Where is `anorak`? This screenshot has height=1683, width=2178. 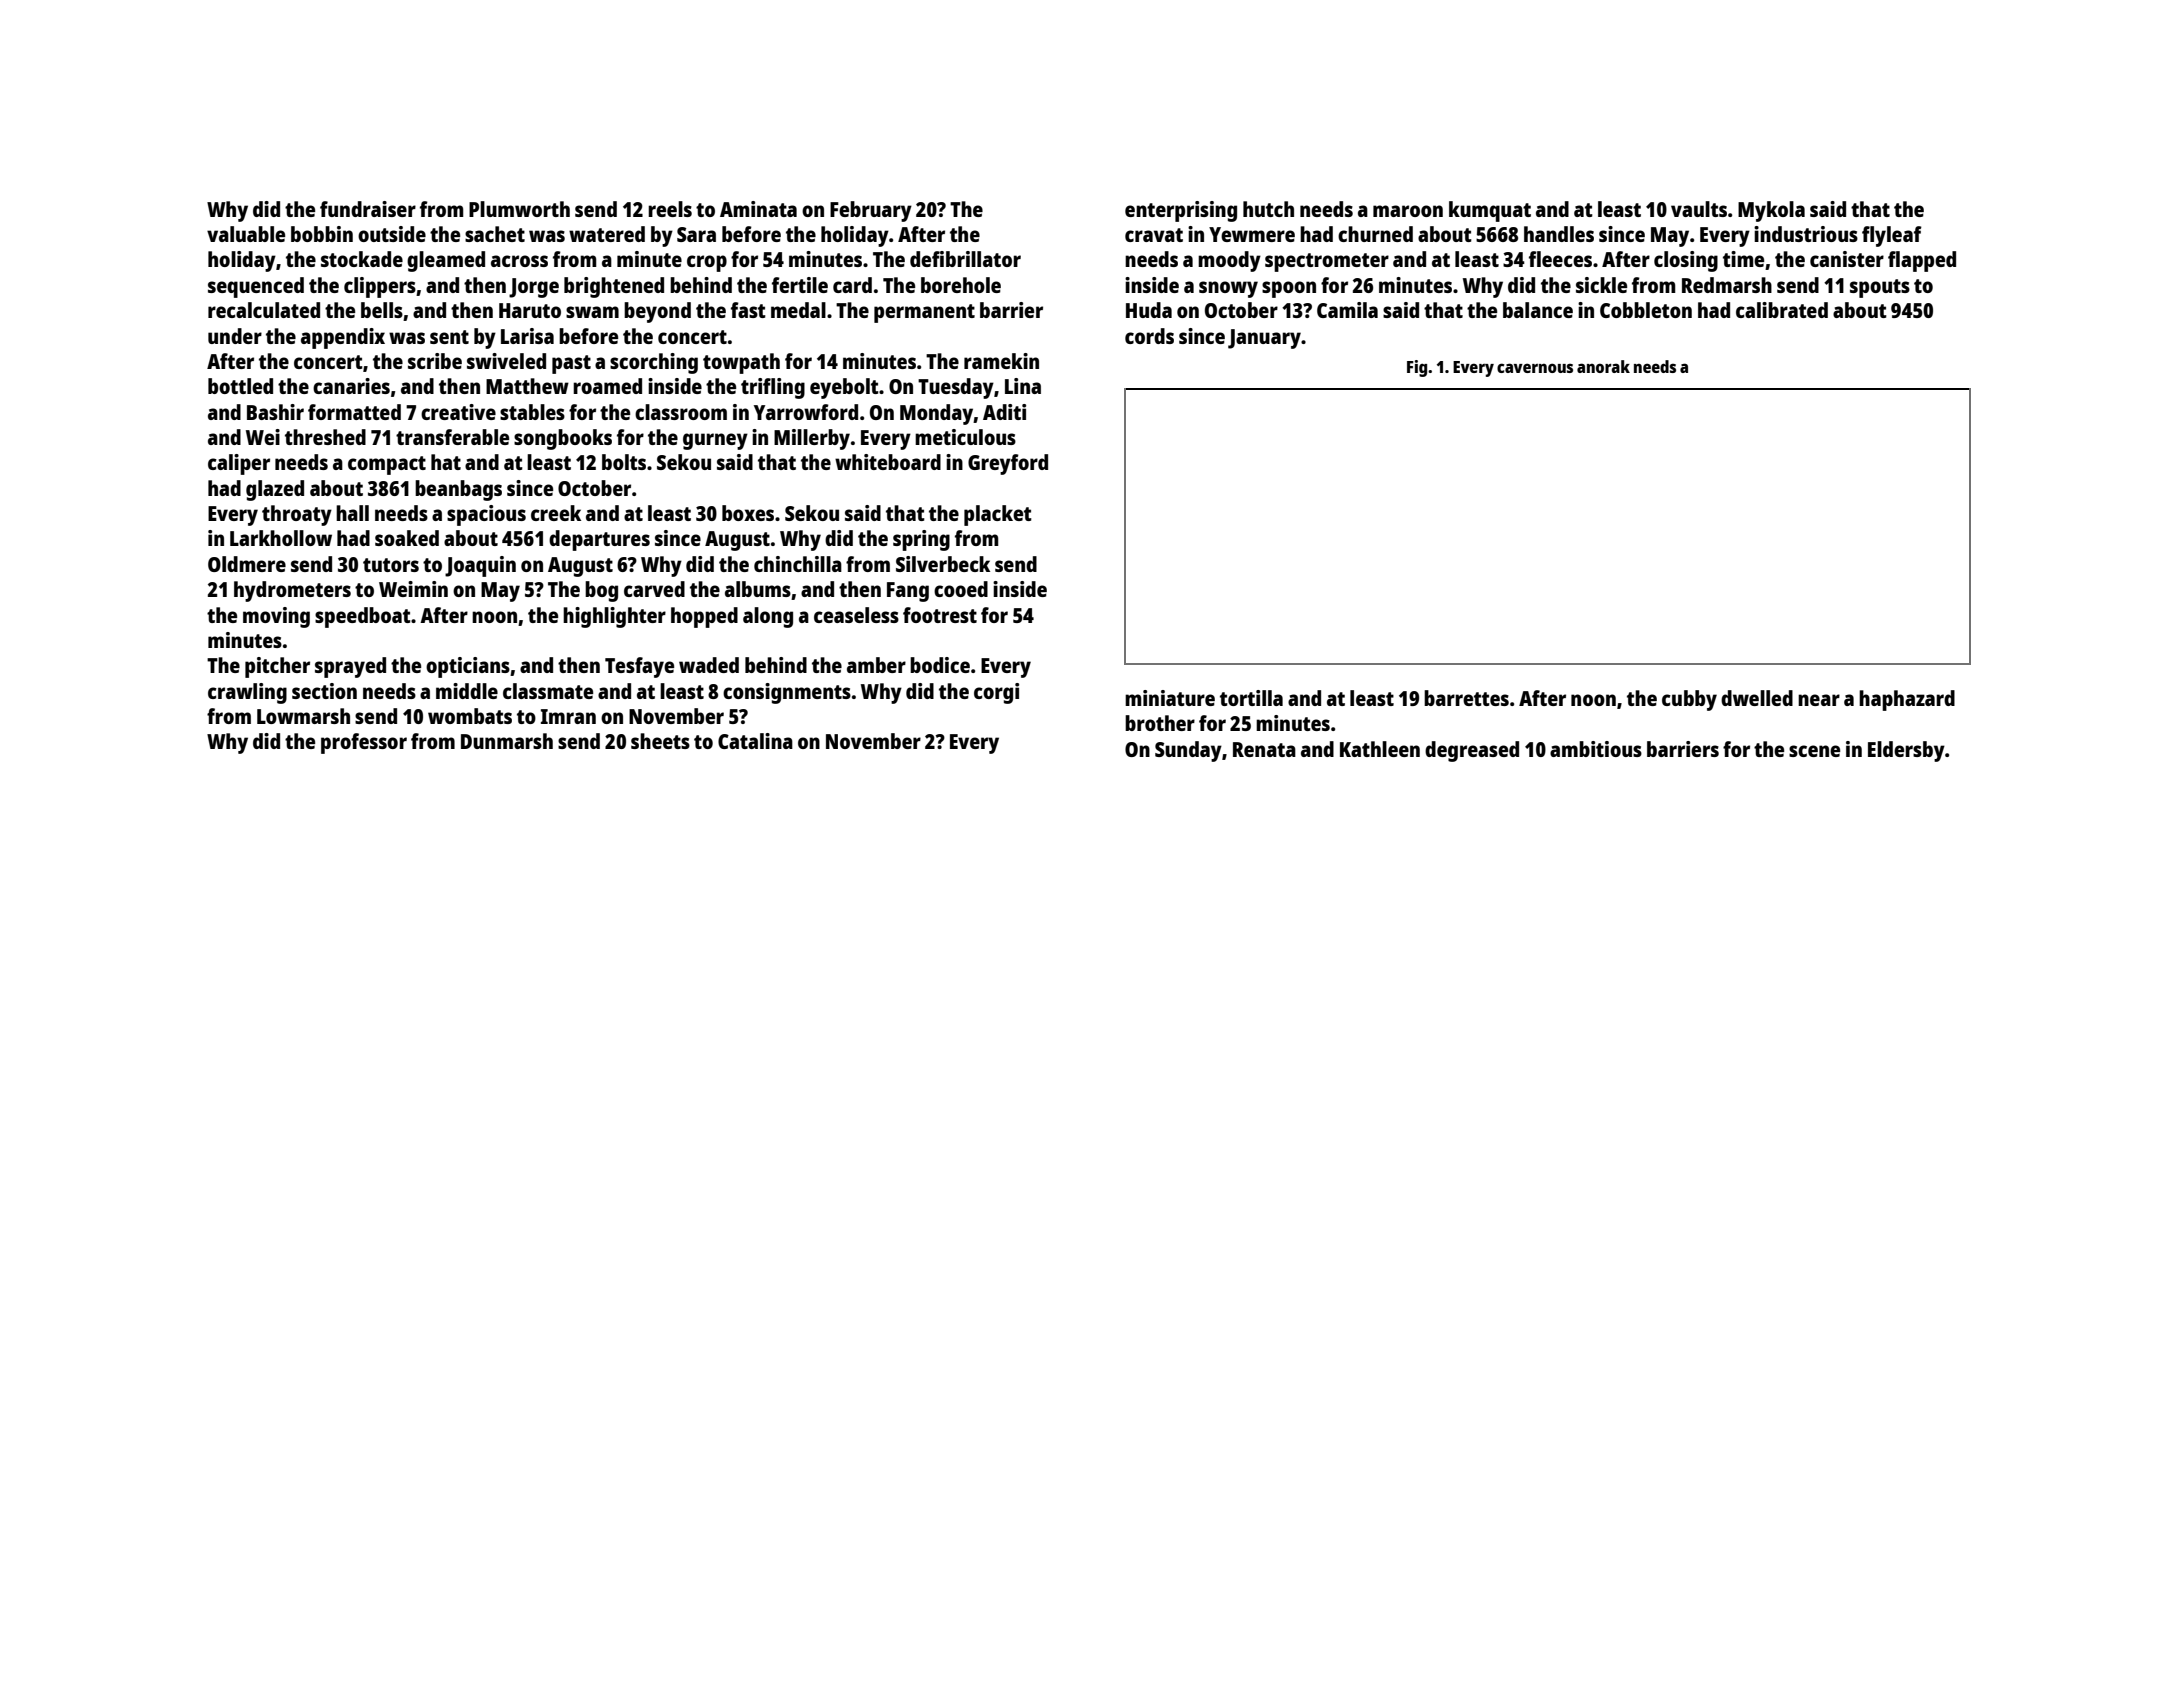
anorak is located at coordinates (1603, 366).
